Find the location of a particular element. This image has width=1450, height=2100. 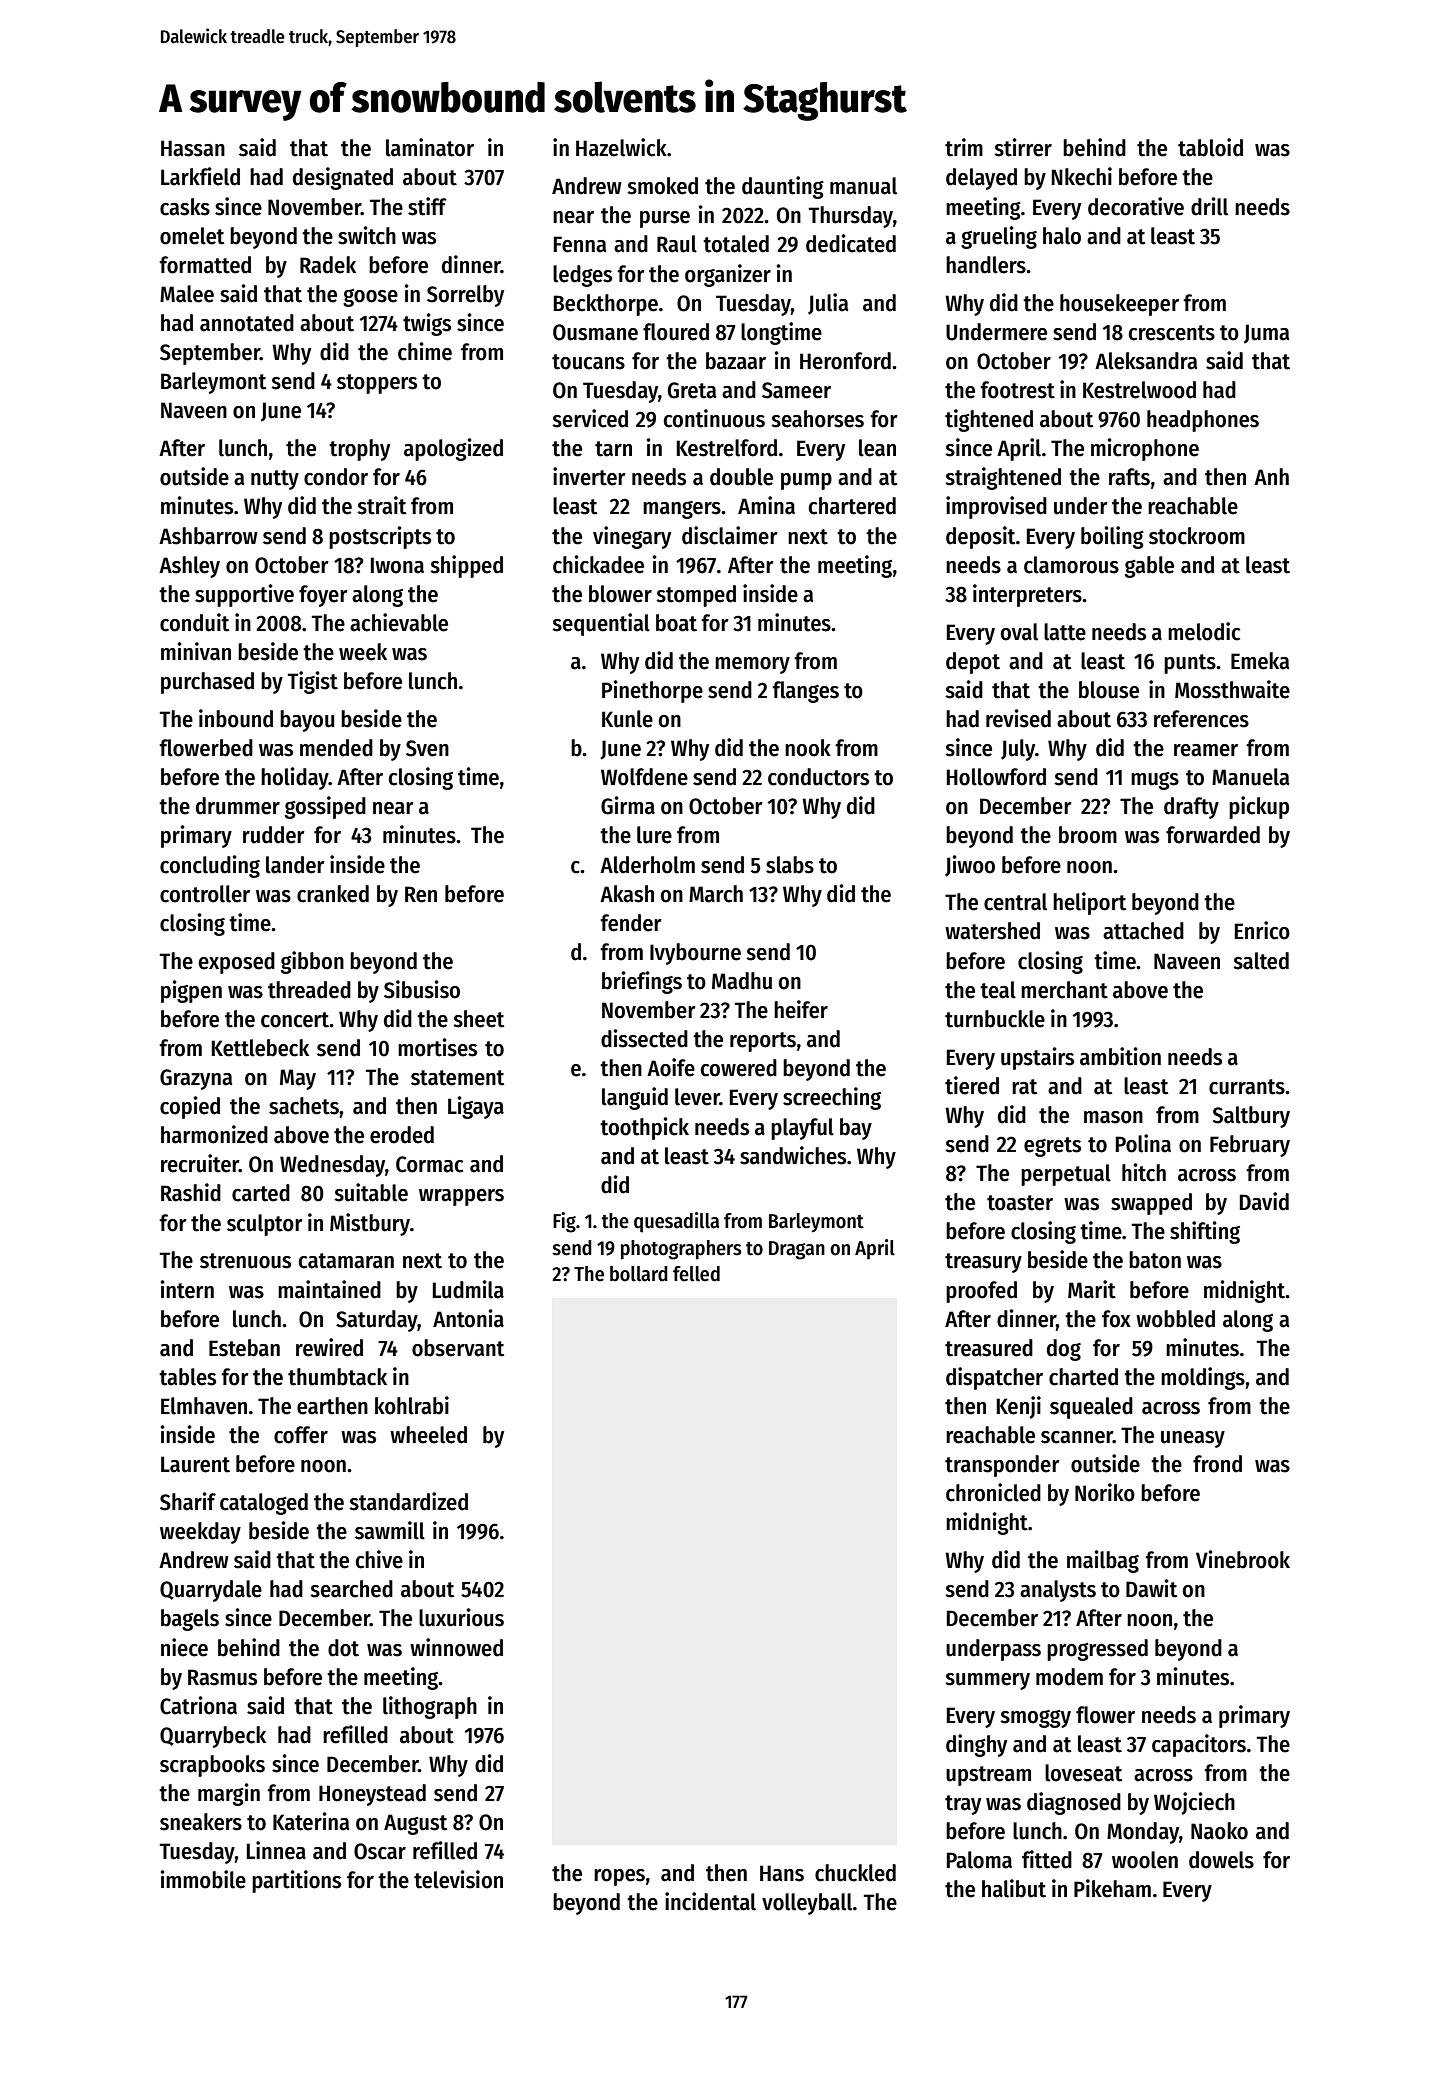

sneakers is located at coordinates (201, 1822).
